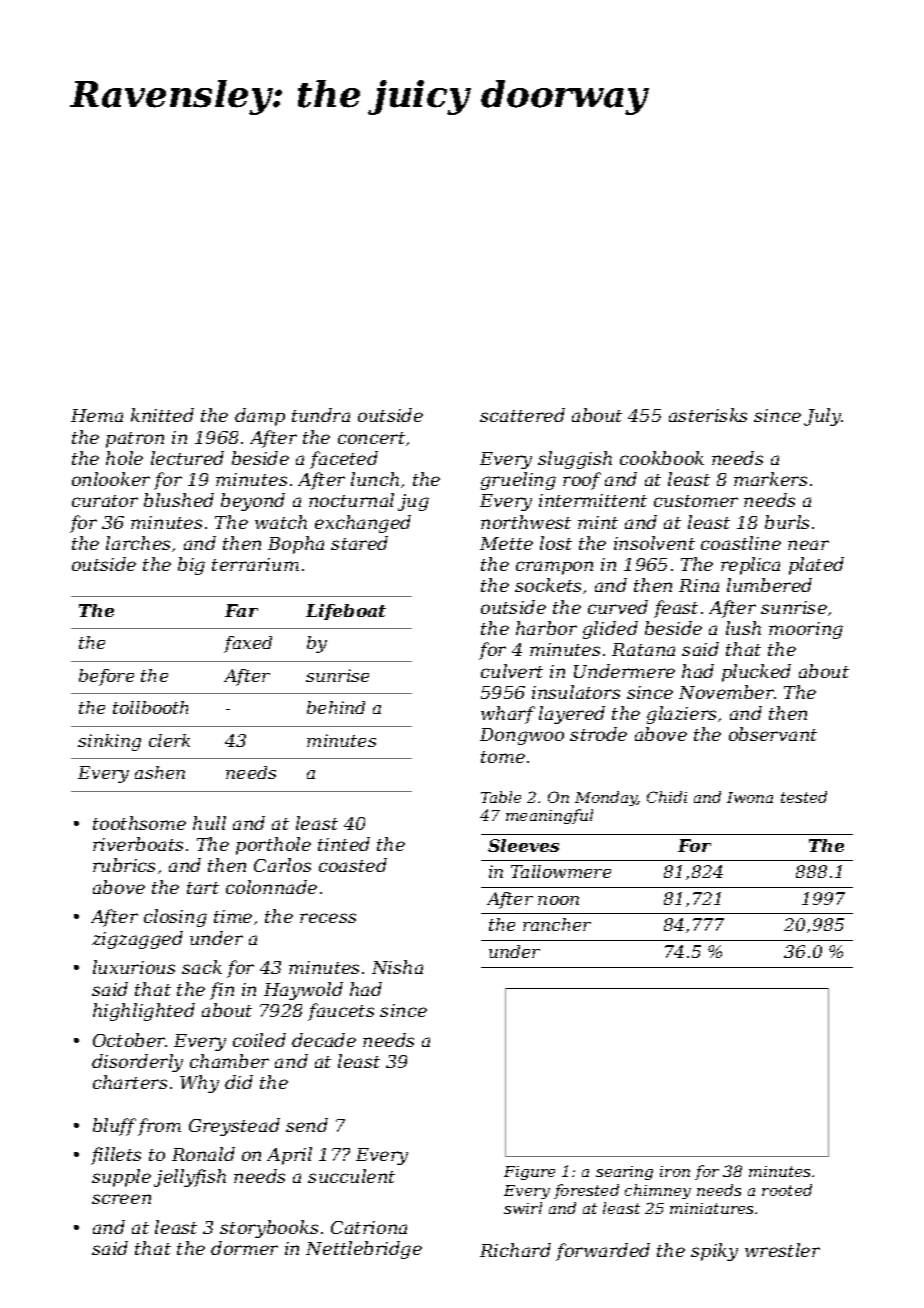  What do you see at coordinates (359, 543) in the screenshot?
I see `stared` at bounding box center [359, 543].
